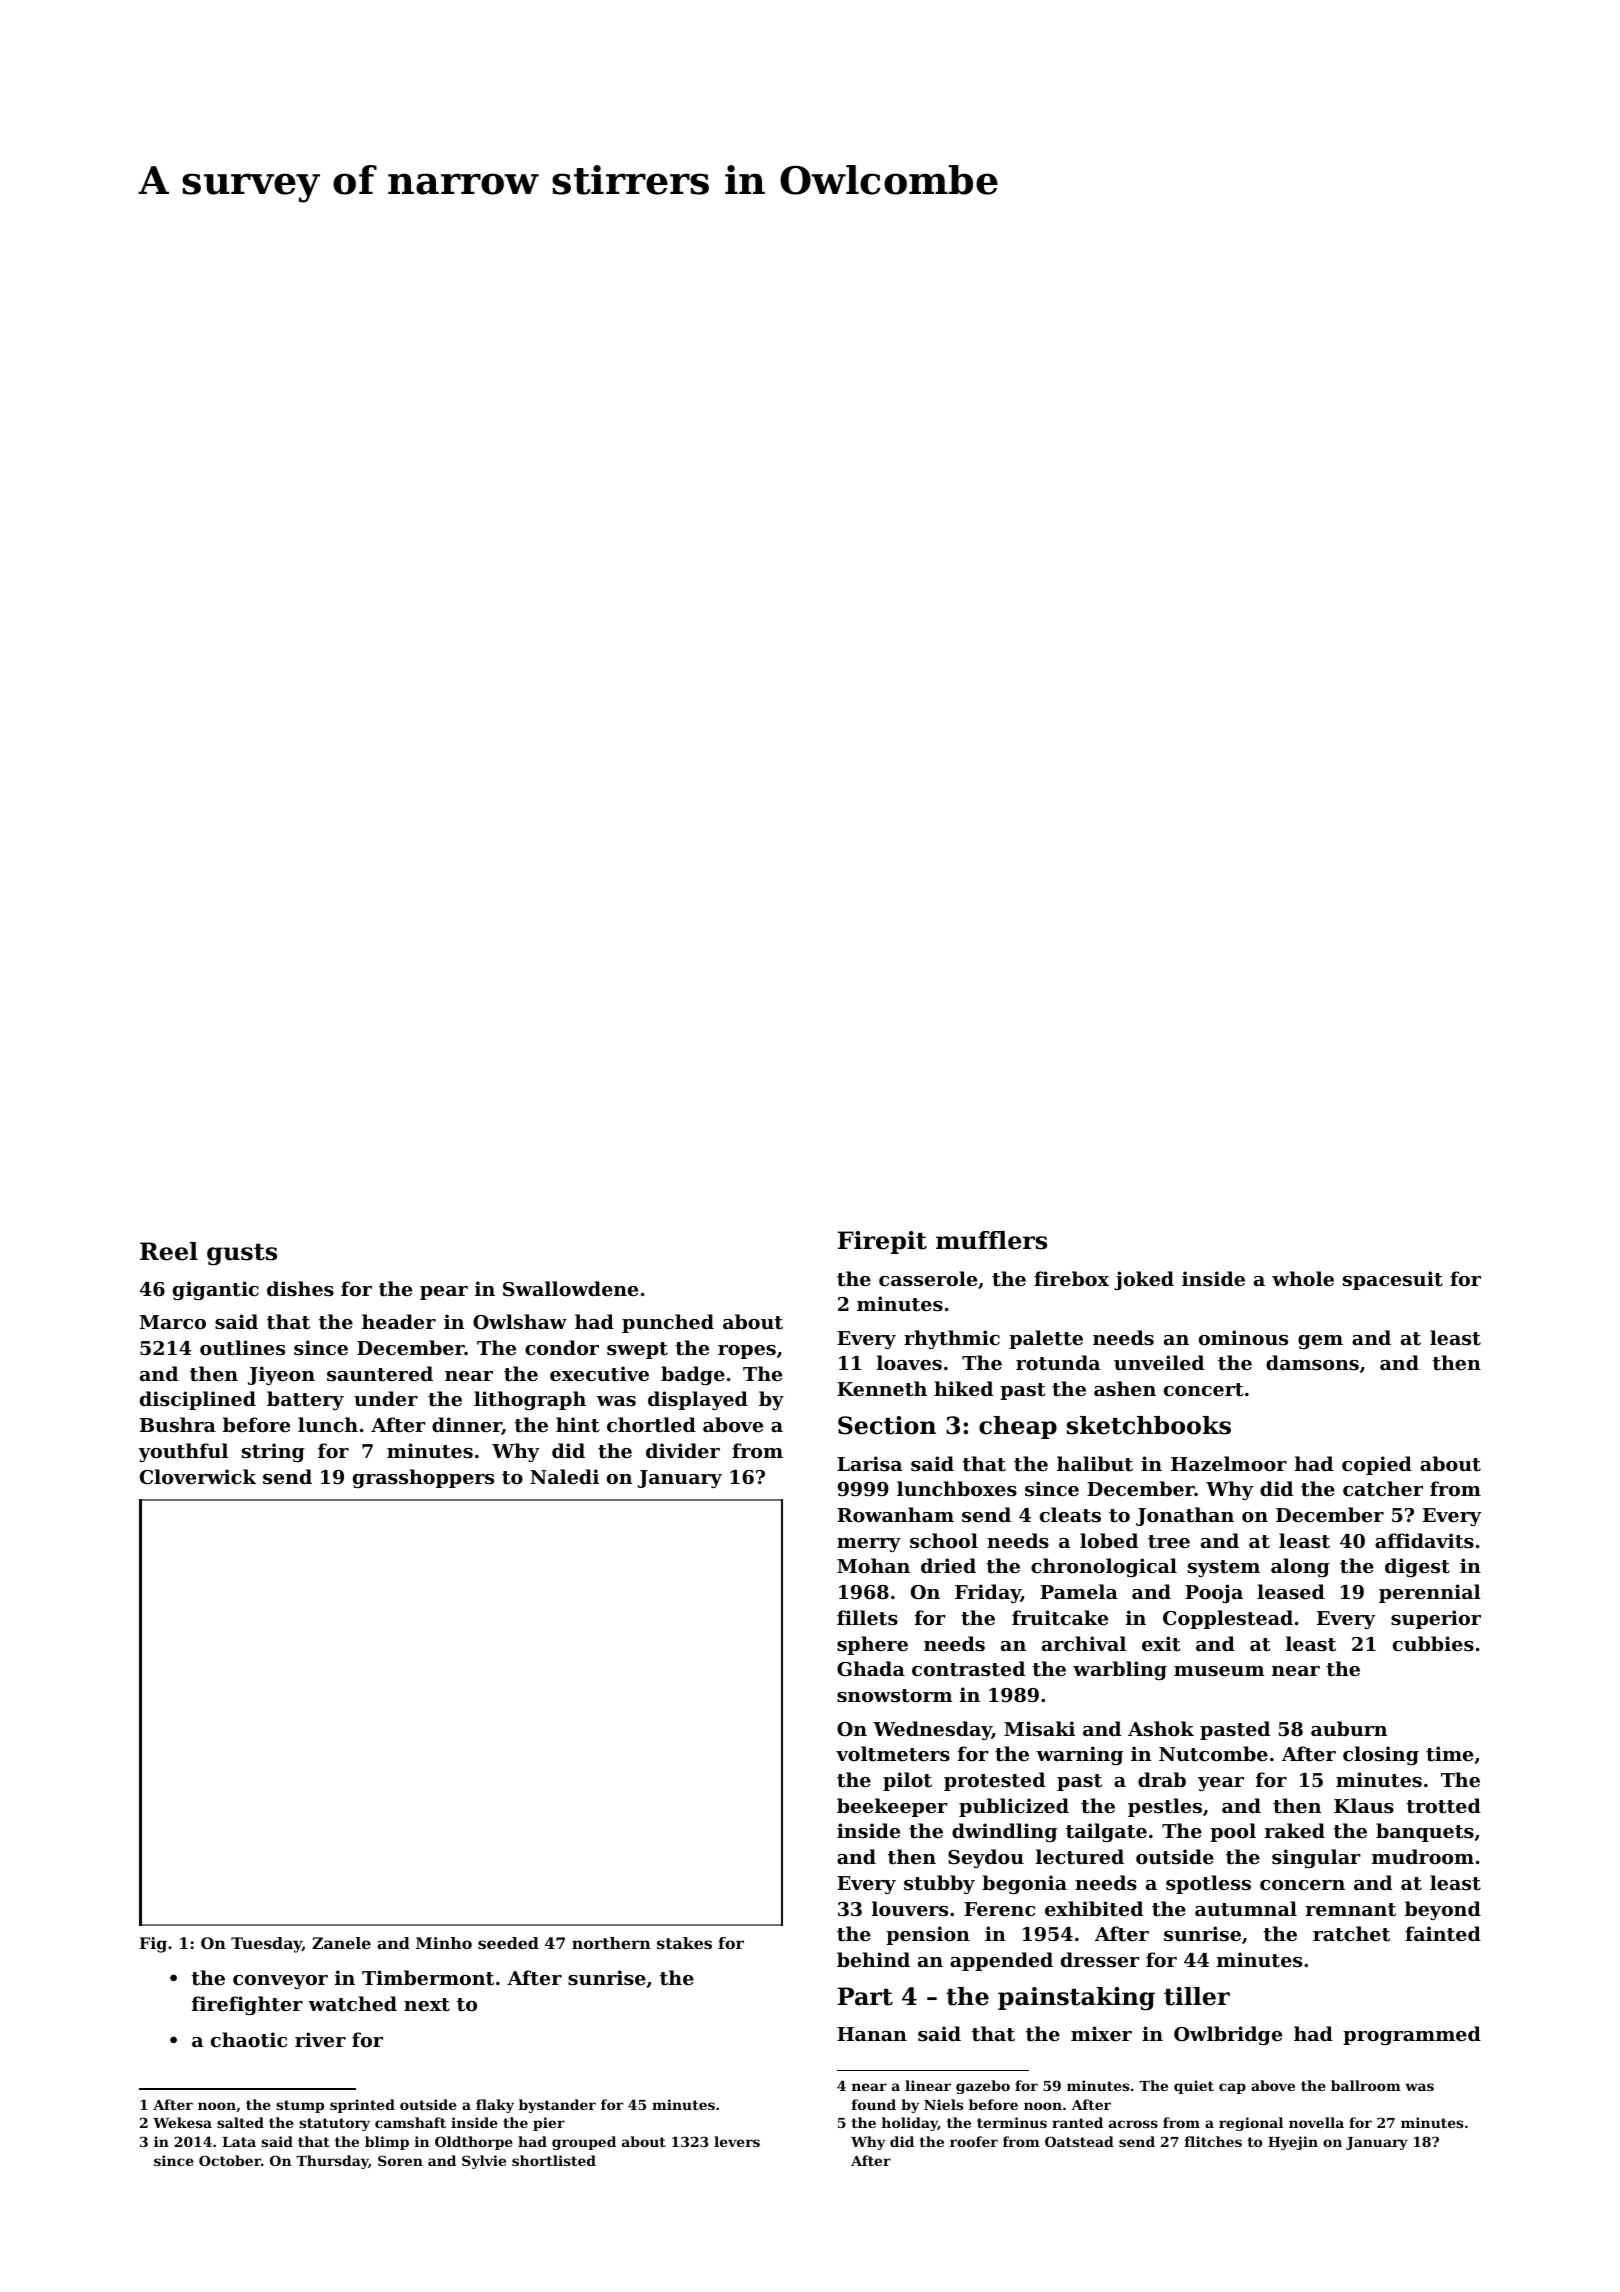  What do you see at coordinates (1366, 2085) in the screenshot?
I see `ballroom` at bounding box center [1366, 2085].
